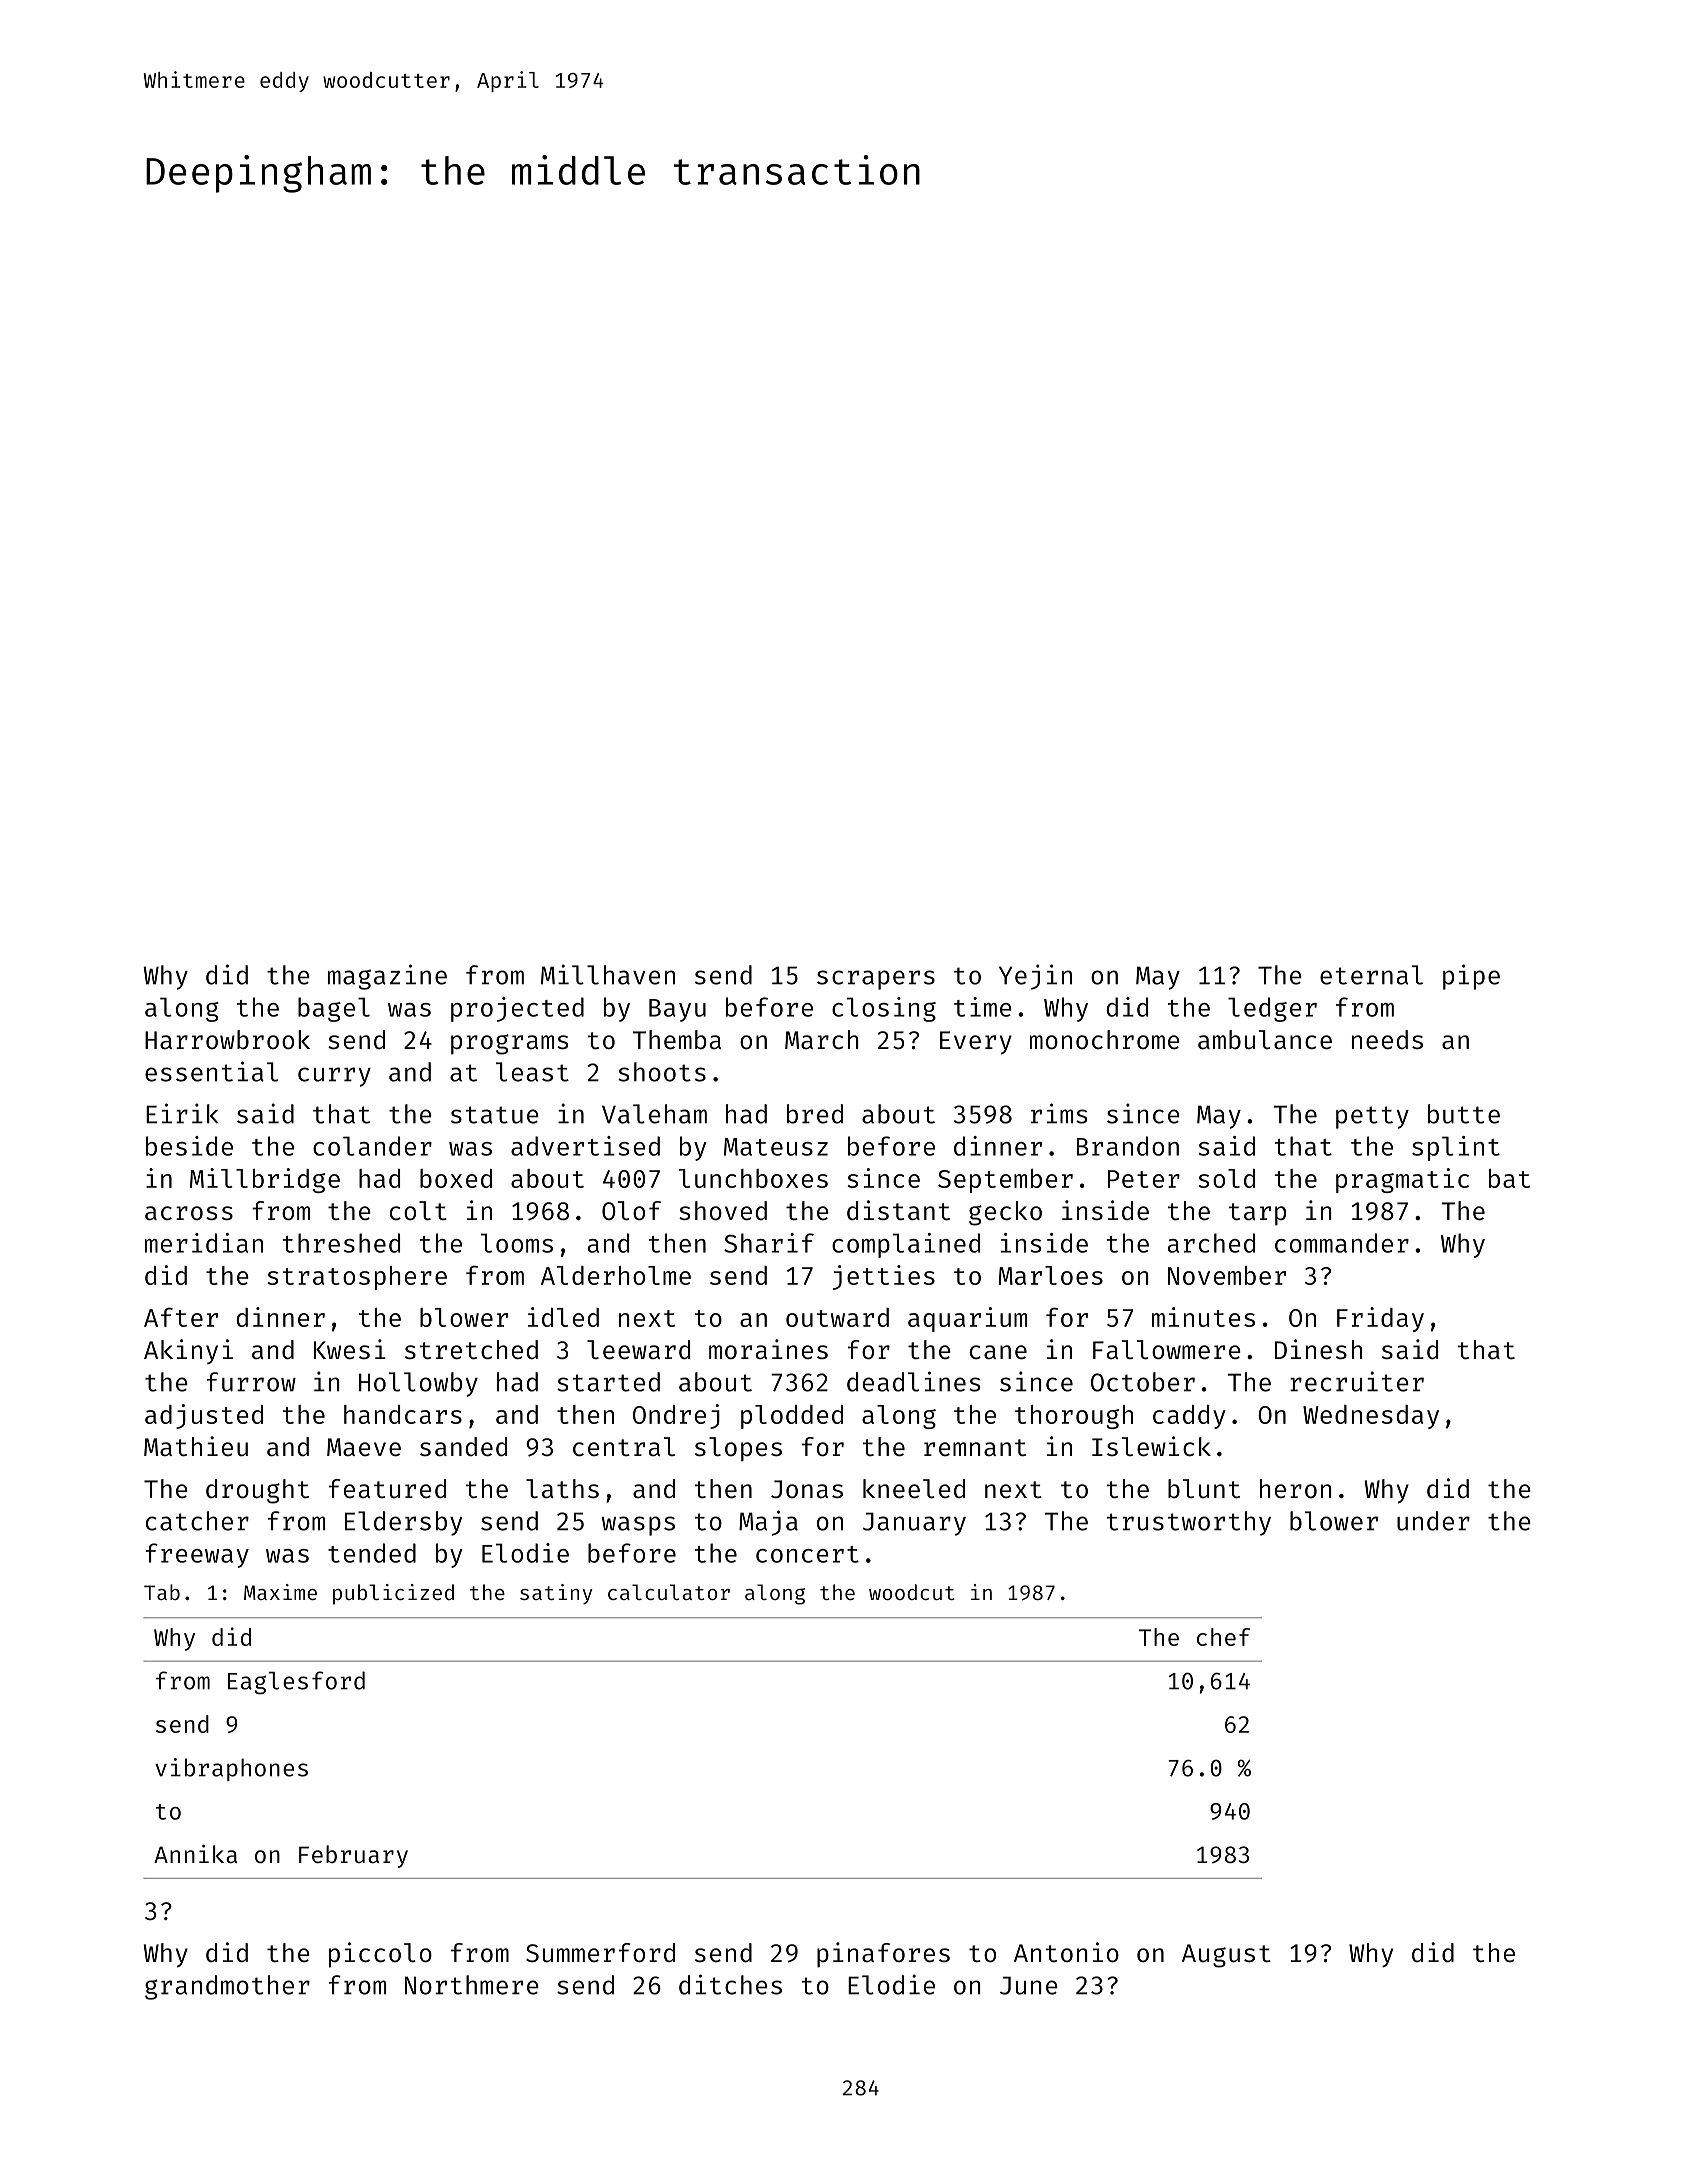  I want to click on concert, so click(807, 1554).
